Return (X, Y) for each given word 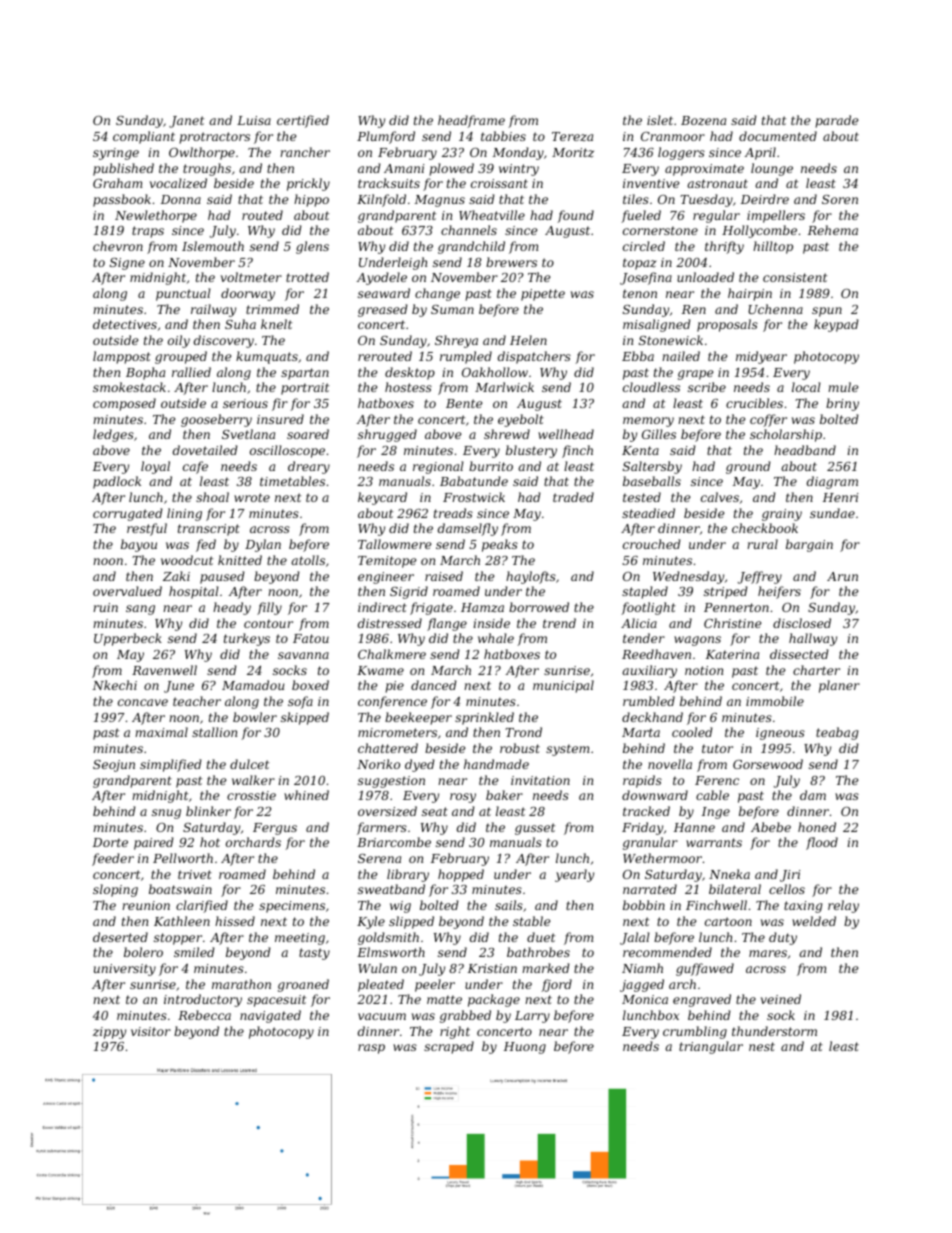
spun (827, 312)
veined (781, 999)
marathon (241, 984)
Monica (645, 999)
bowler (255, 717)
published (123, 169)
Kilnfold (381, 200)
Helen (528, 340)
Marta (641, 732)
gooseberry (216, 420)
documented (778, 136)
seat (435, 811)
